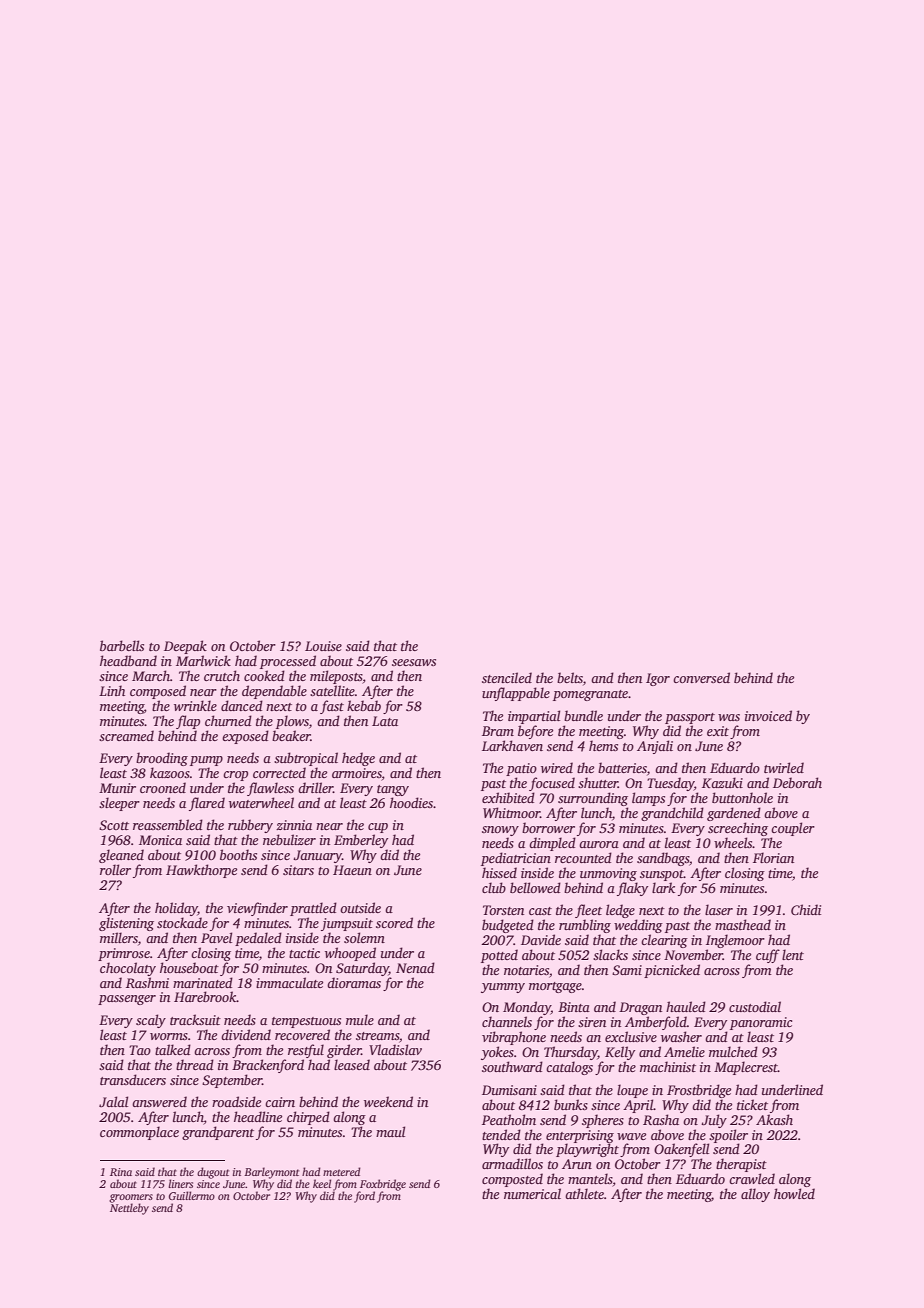  What do you see at coordinates (122, 645) in the screenshot?
I see `barbells` at bounding box center [122, 645].
